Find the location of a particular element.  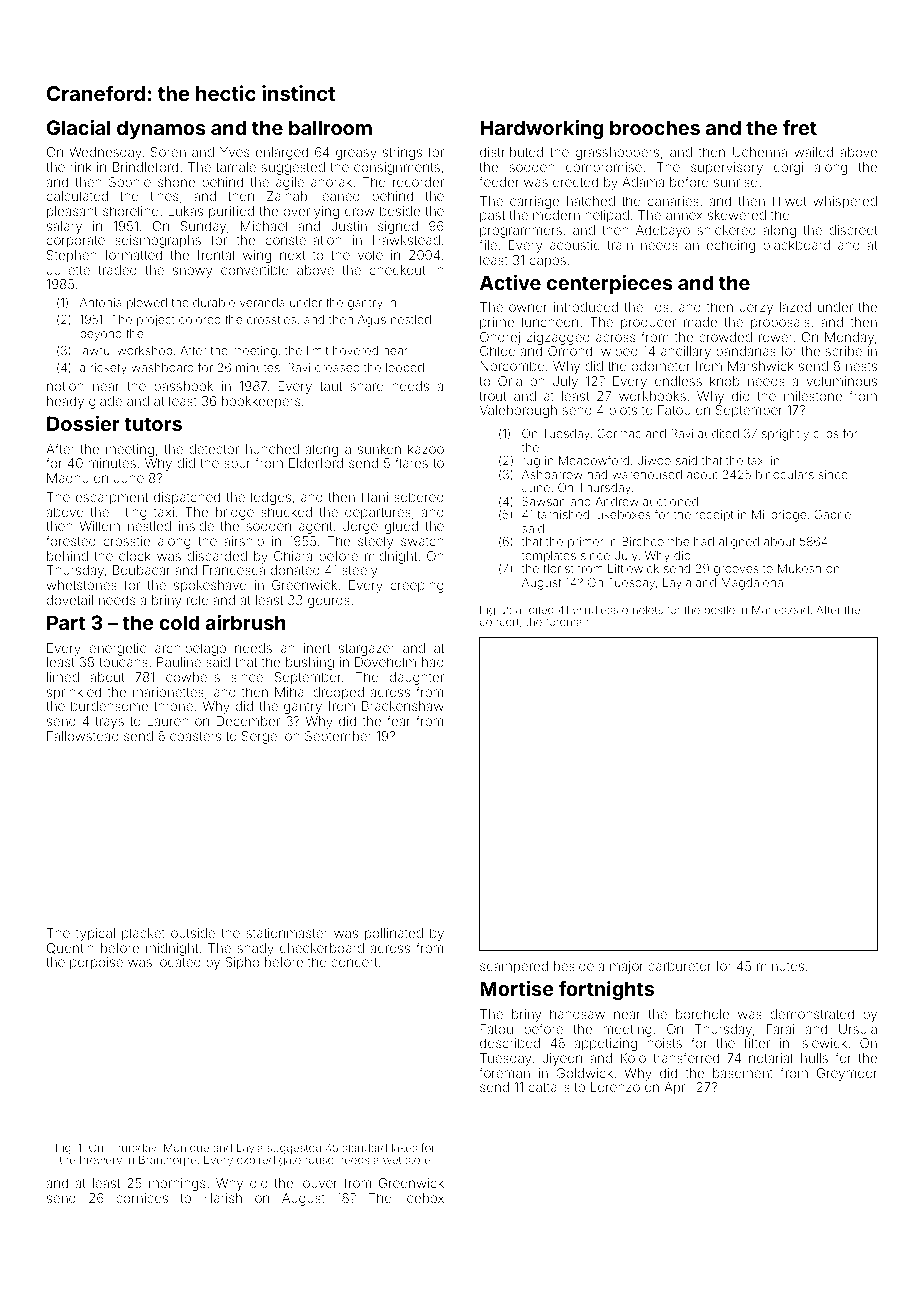

Fallowstead is located at coordinates (83, 736).
